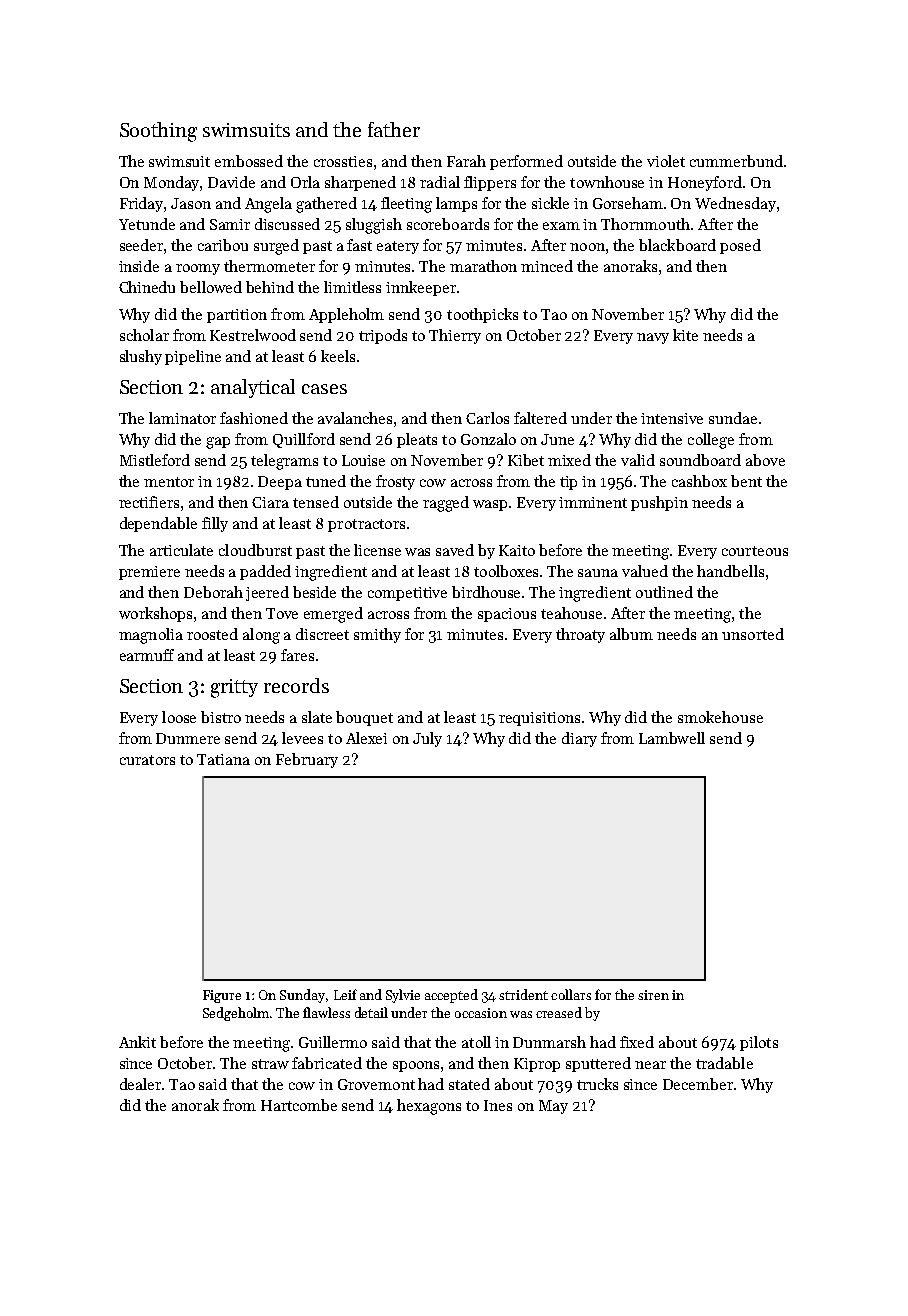 Image resolution: width=908 pixels, height=1316 pixels. I want to click on cummerbund, so click(736, 161).
